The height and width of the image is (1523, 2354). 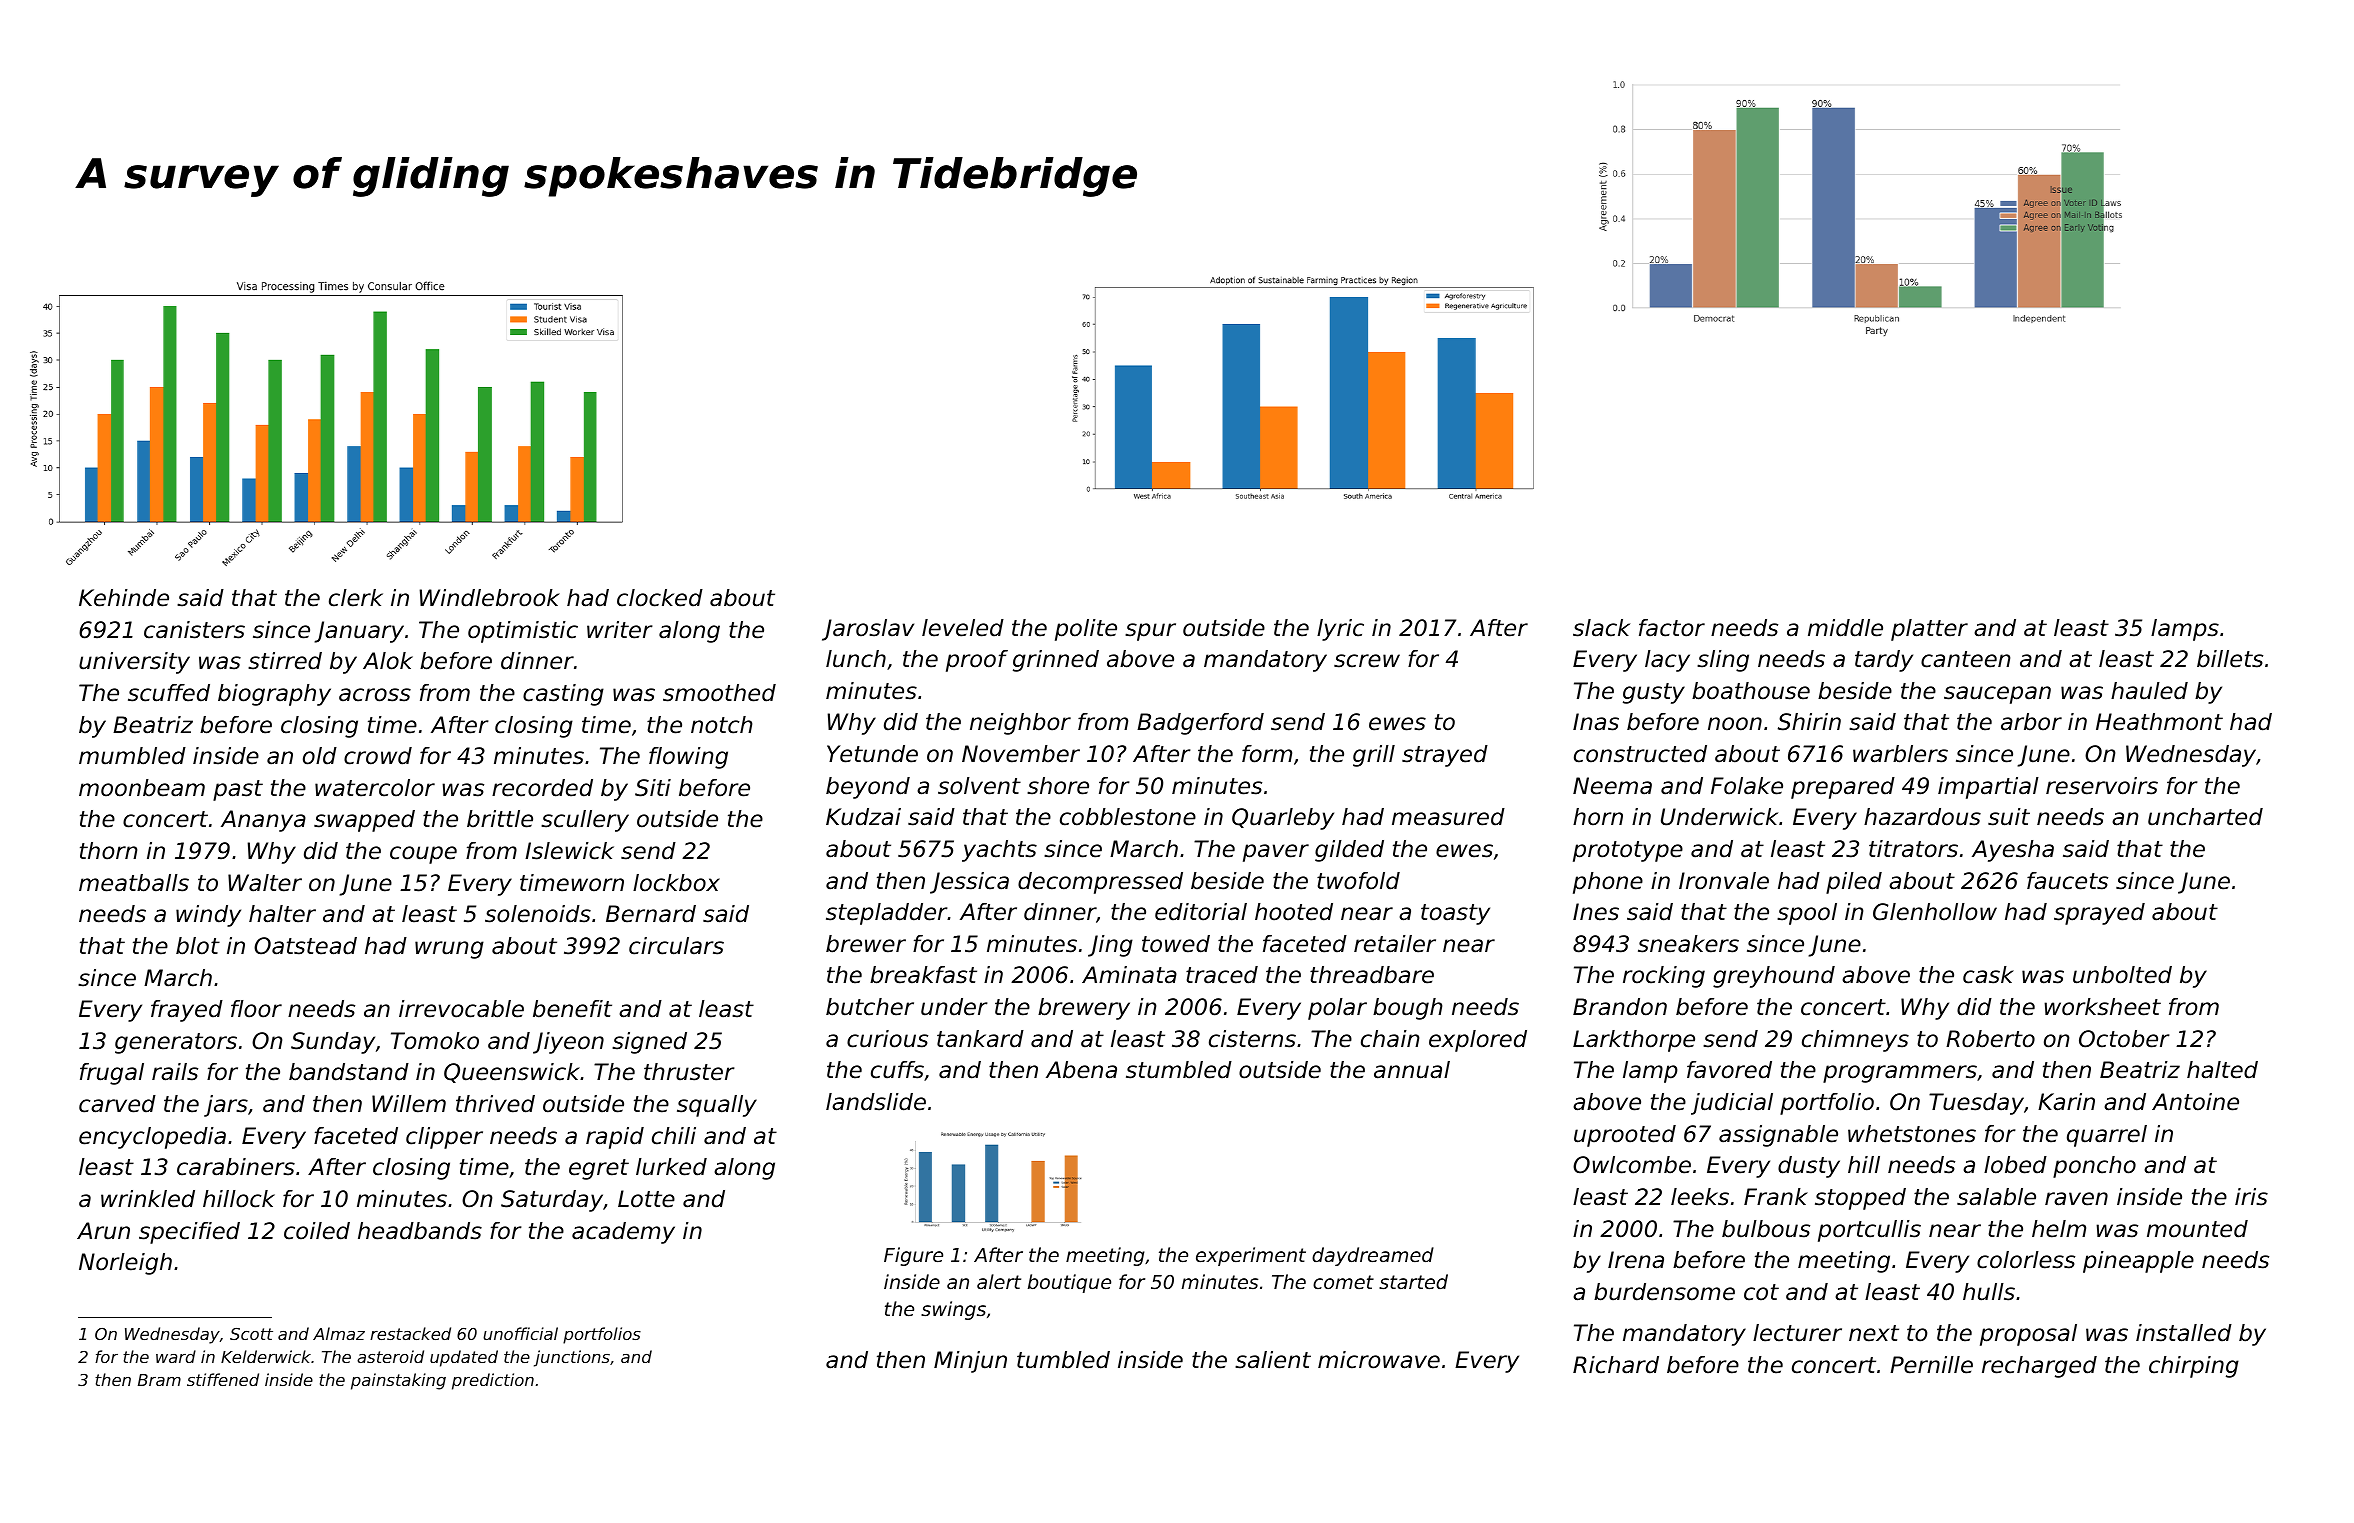 What do you see at coordinates (563, 695) in the image?
I see `casting` at bounding box center [563, 695].
